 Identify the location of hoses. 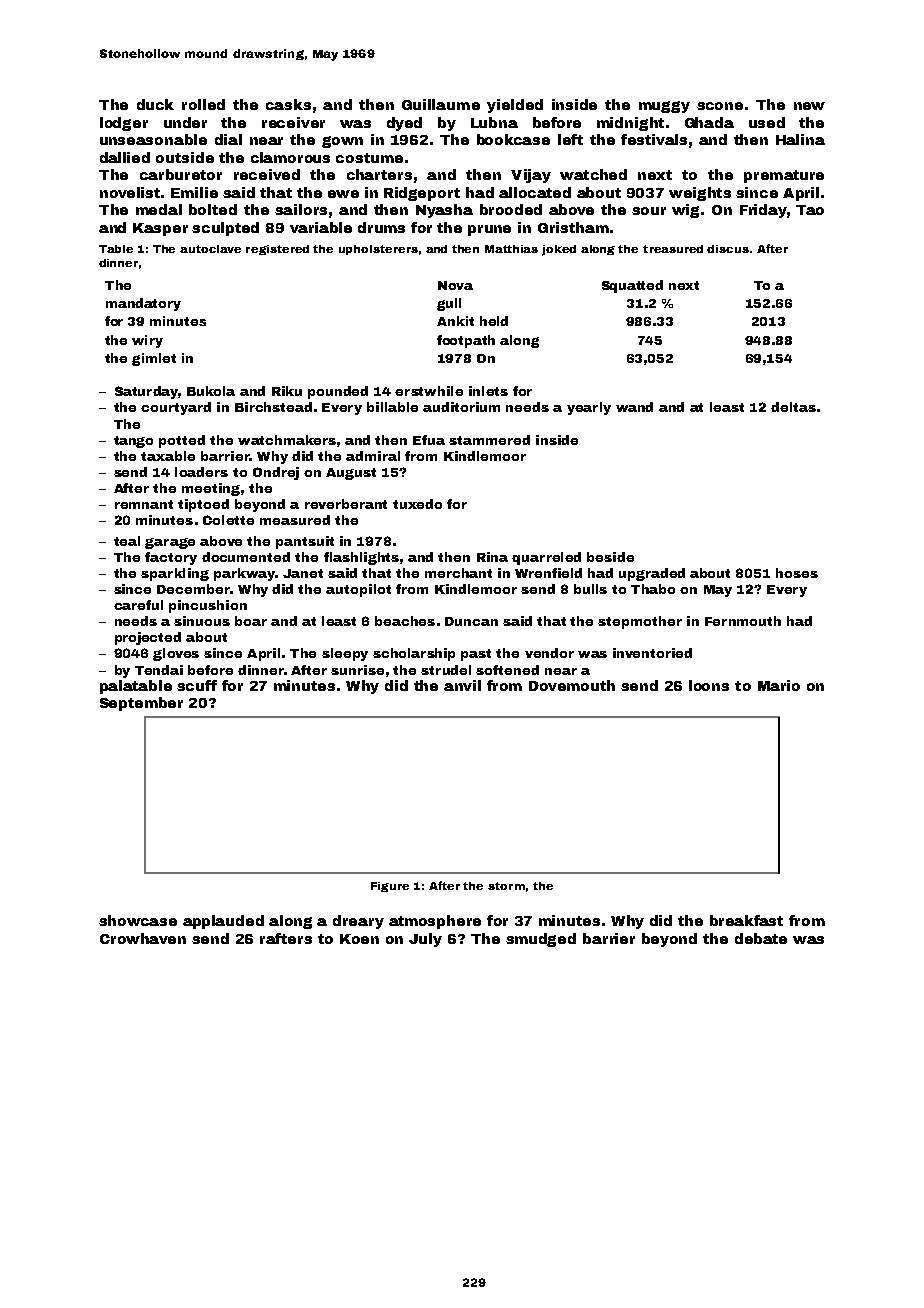
(797, 573).
